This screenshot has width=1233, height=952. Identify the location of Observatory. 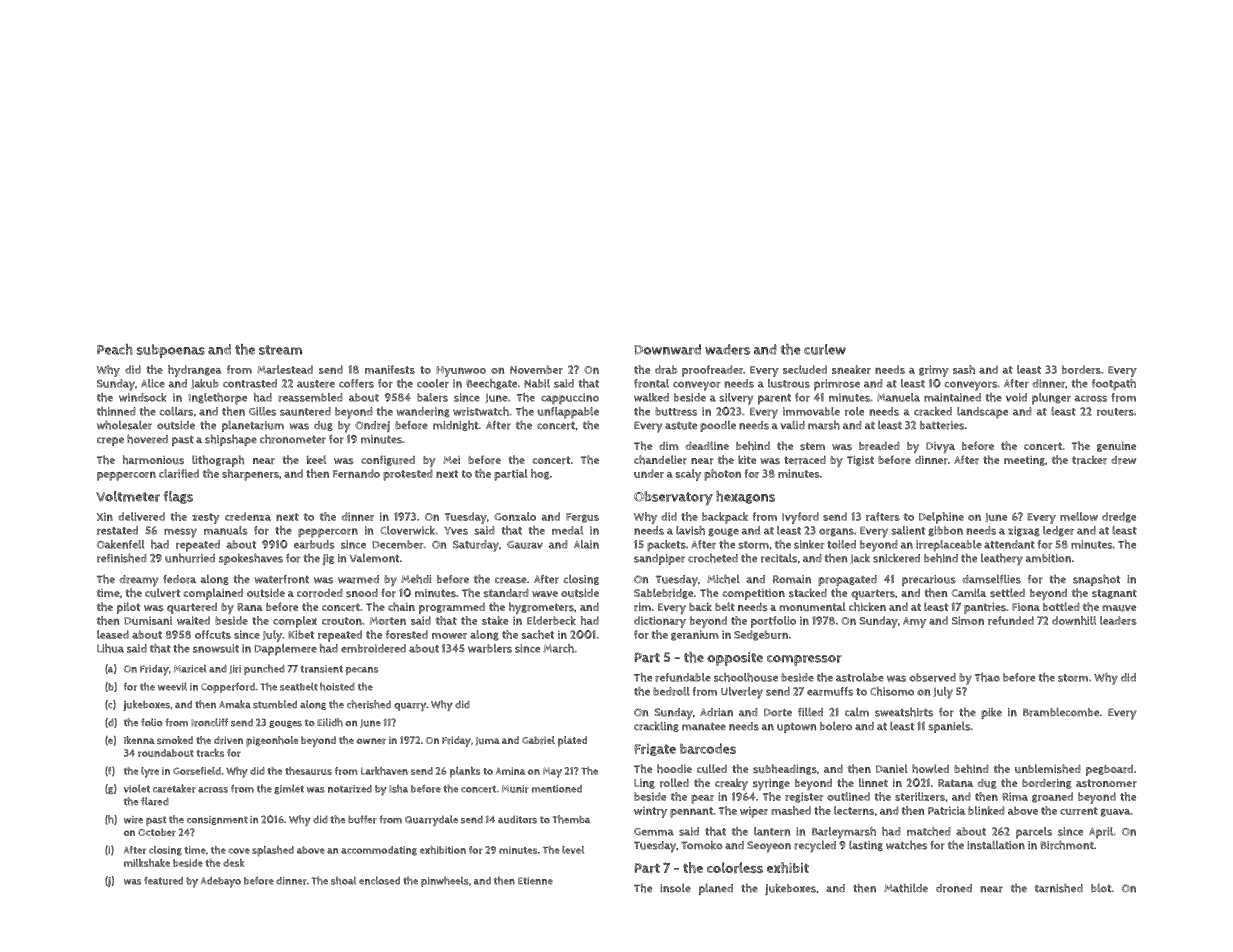
(673, 498).
